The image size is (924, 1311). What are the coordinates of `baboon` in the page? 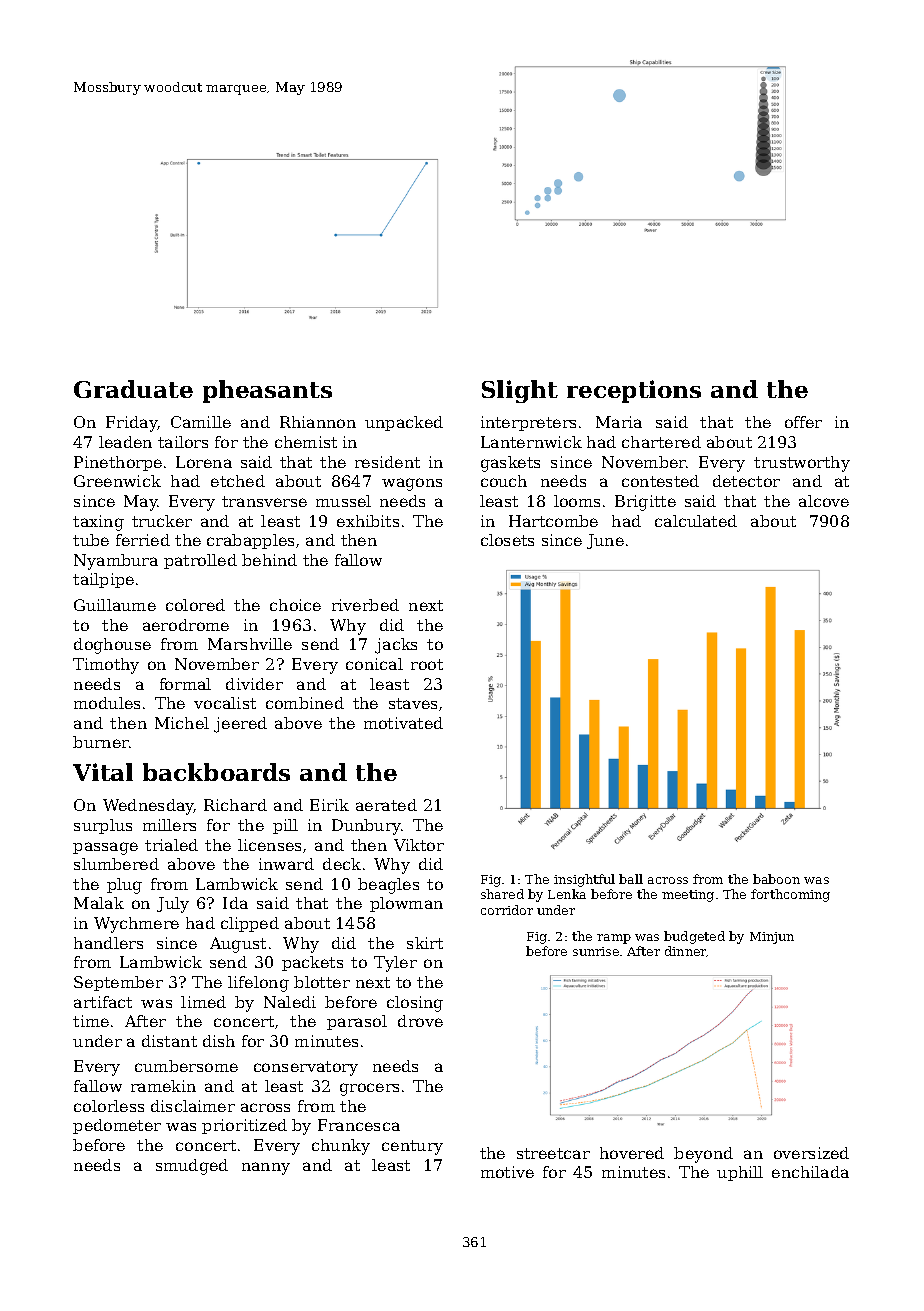 It's located at (776, 879).
